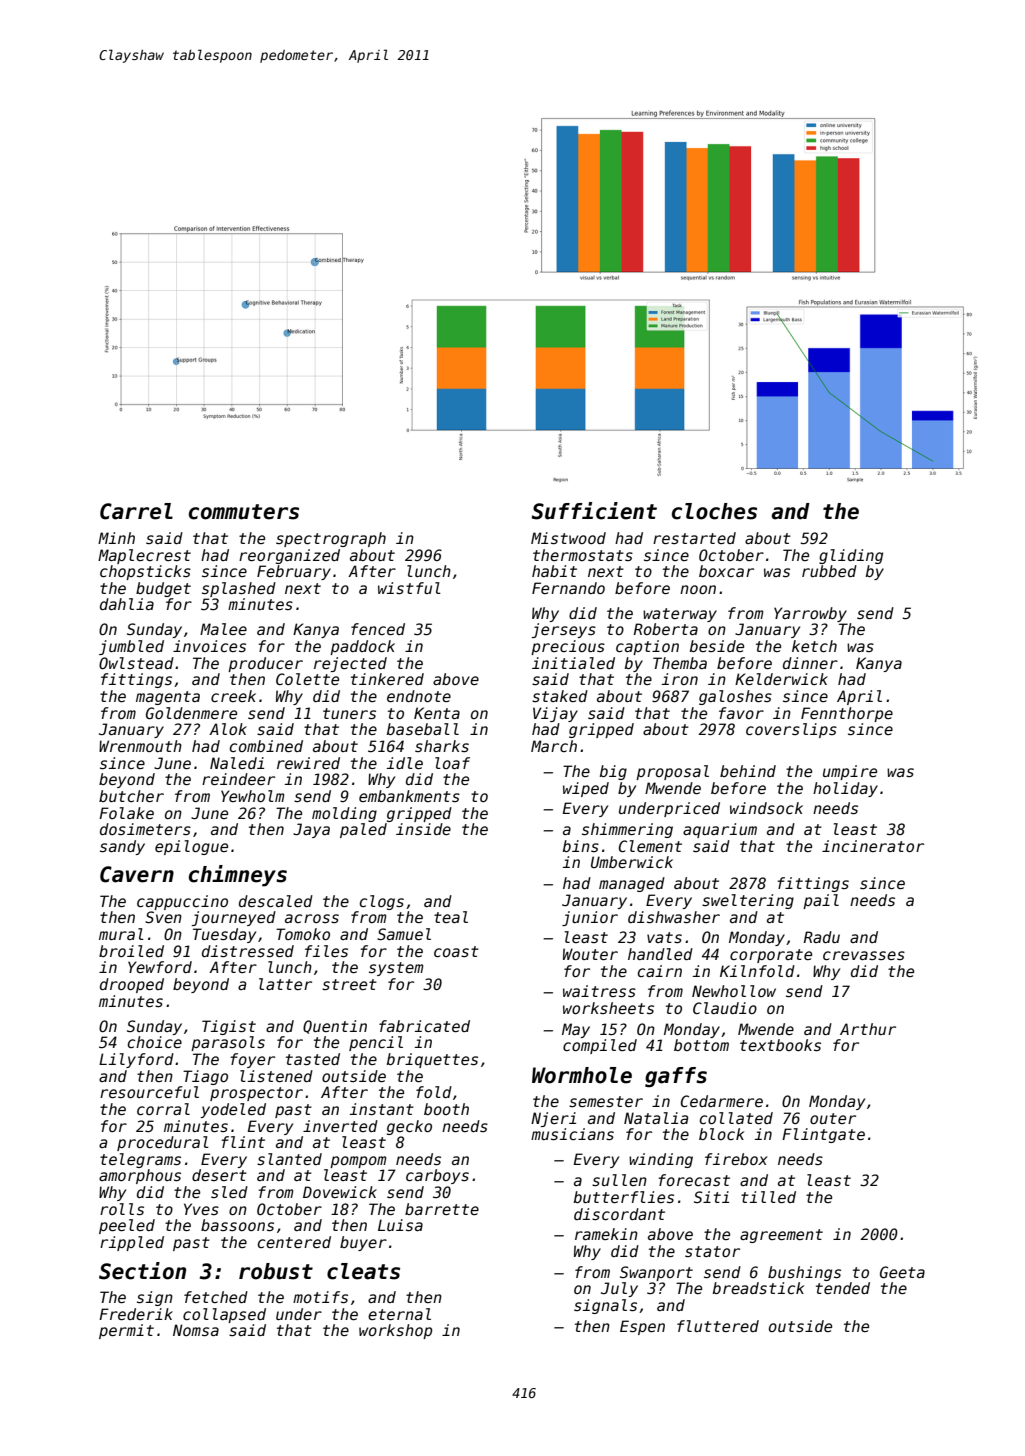 The image size is (1025, 1456). I want to click on cloches, so click(714, 511).
